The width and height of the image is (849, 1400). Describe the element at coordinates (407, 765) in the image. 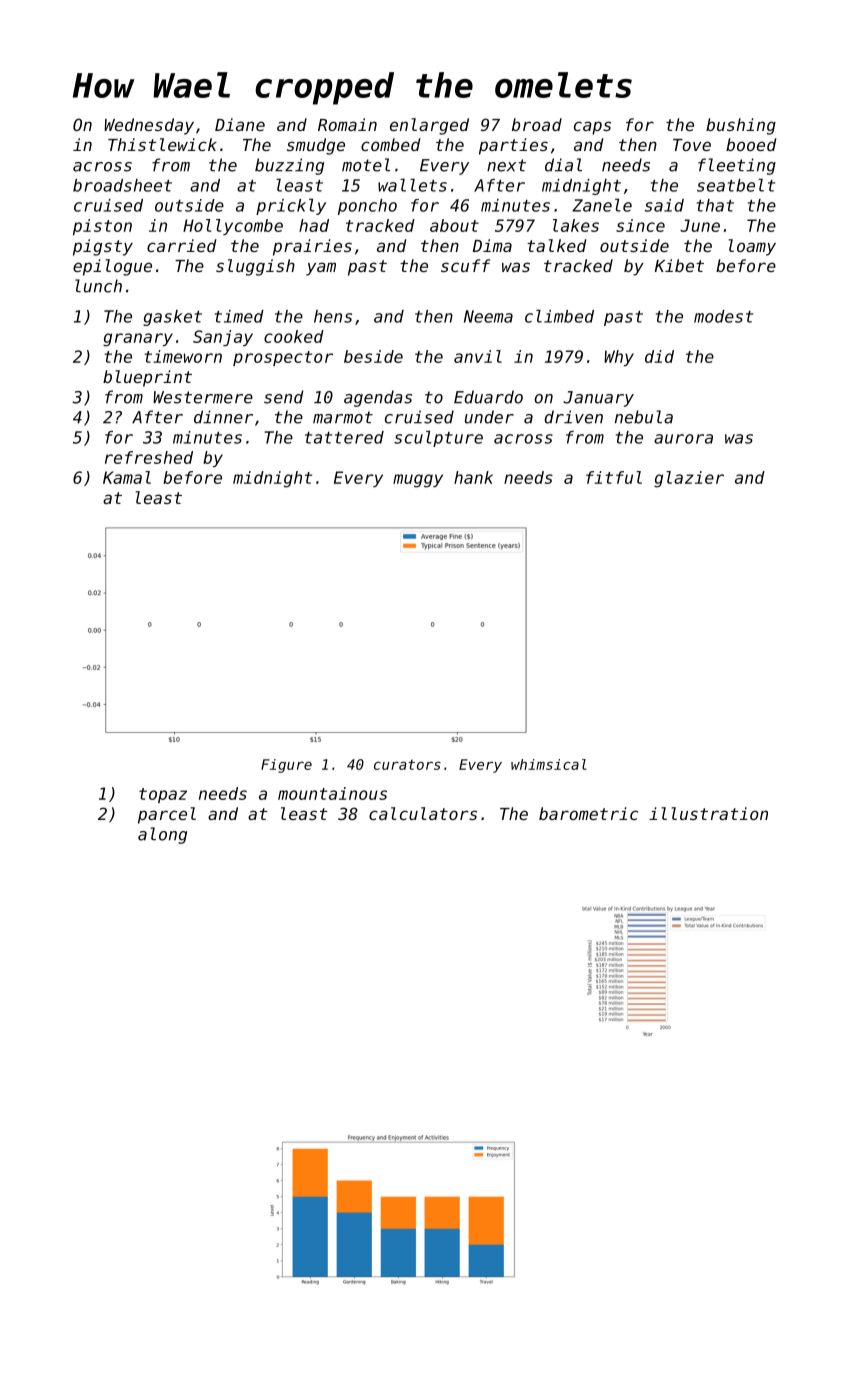

I see `curators` at that location.
